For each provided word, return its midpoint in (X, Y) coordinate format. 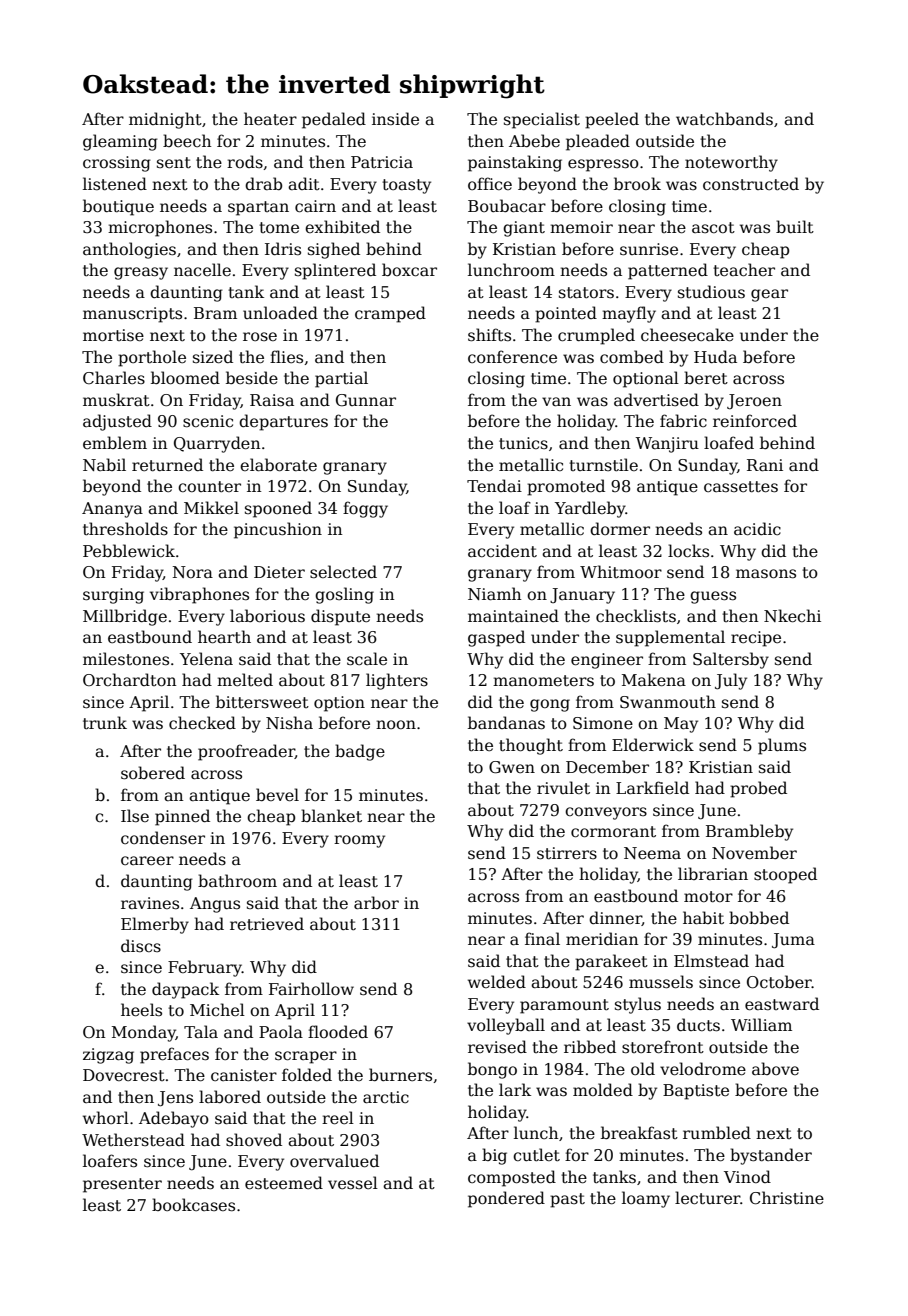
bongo (492, 1070)
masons (766, 574)
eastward (782, 1004)
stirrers (567, 853)
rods (245, 161)
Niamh (494, 594)
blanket (331, 815)
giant (524, 229)
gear (769, 295)
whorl (106, 1117)
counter (209, 486)
